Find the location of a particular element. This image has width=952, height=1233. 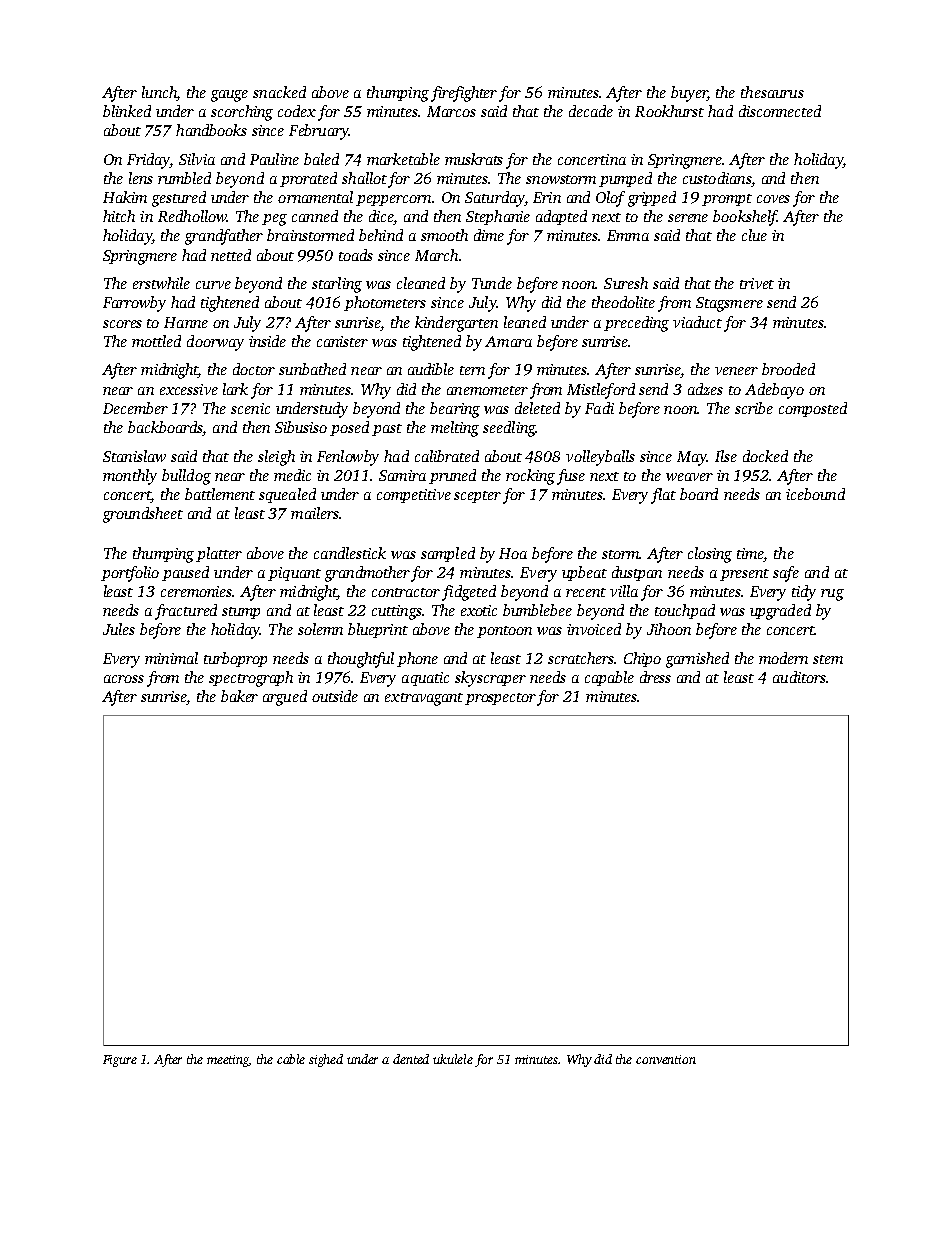

decade is located at coordinates (591, 111).
